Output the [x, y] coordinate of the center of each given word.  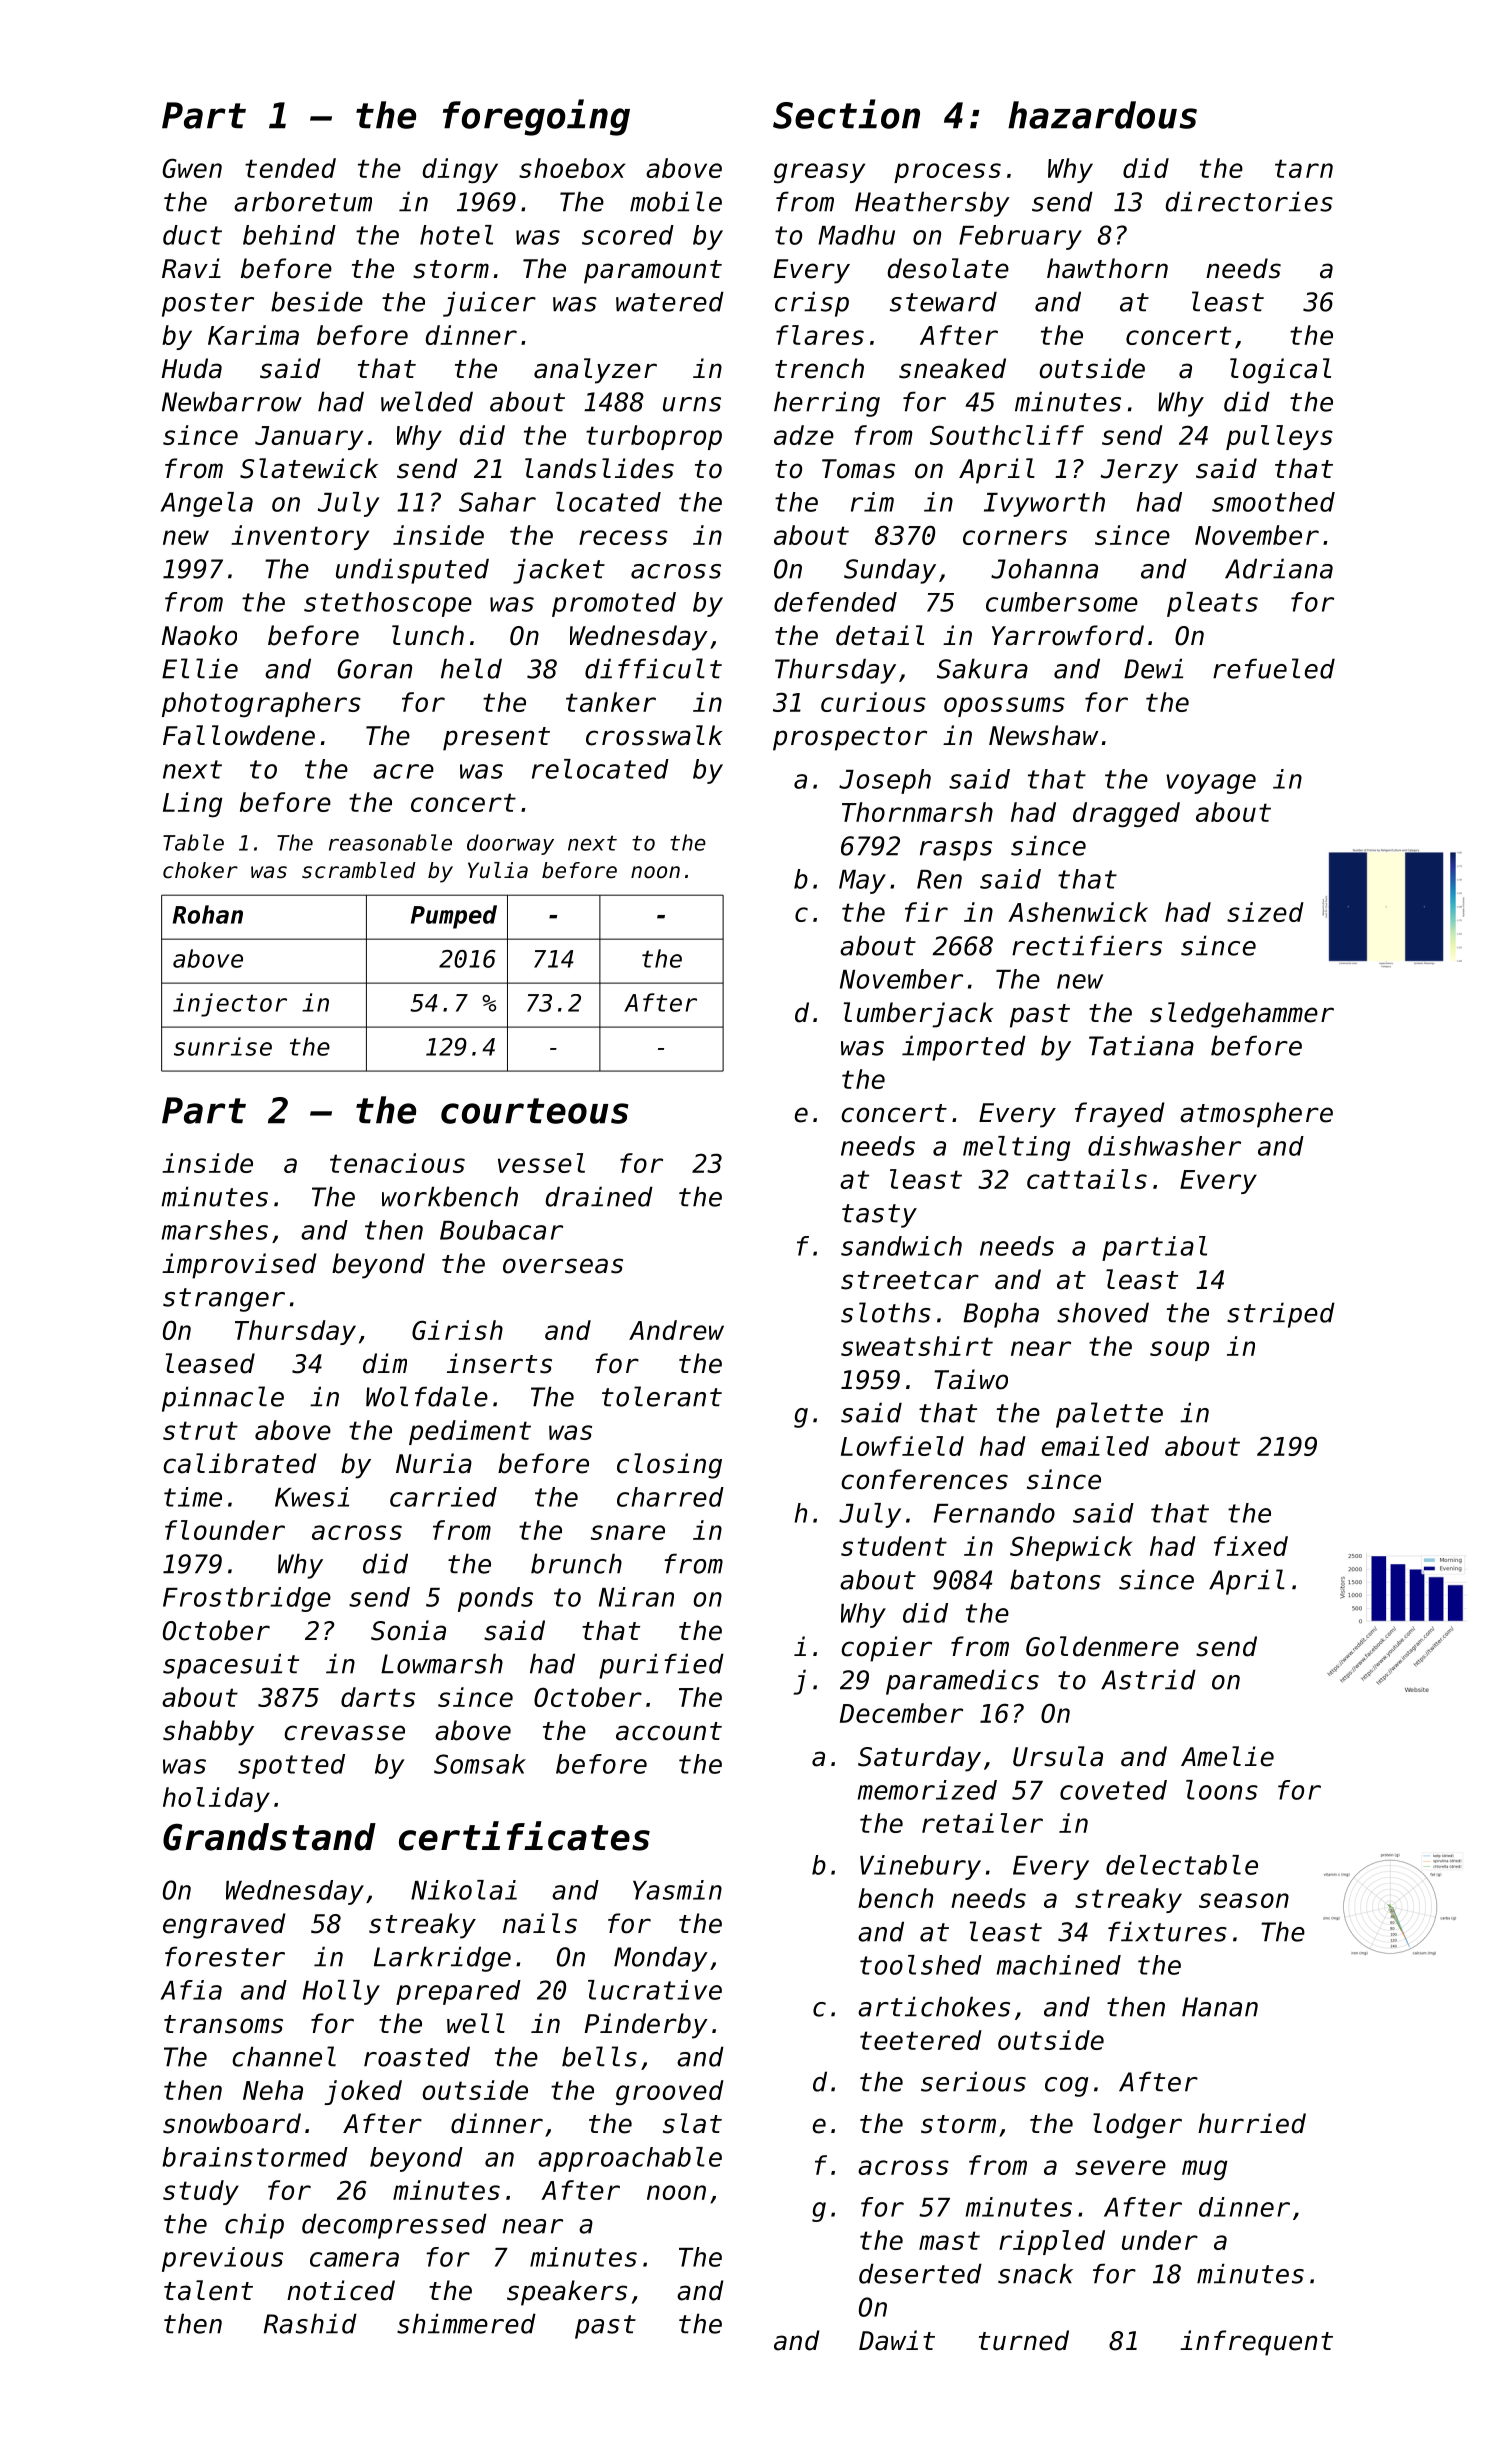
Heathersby [932, 204]
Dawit [897, 2340]
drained [599, 1196]
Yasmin [677, 1890]
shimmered [466, 2323]
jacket [559, 571]
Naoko [199, 635]
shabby [208, 1733]
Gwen [192, 168]
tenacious [397, 1163]
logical [1280, 371]
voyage [1211, 784]
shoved [1103, 1312]
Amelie [1227, 1756]
